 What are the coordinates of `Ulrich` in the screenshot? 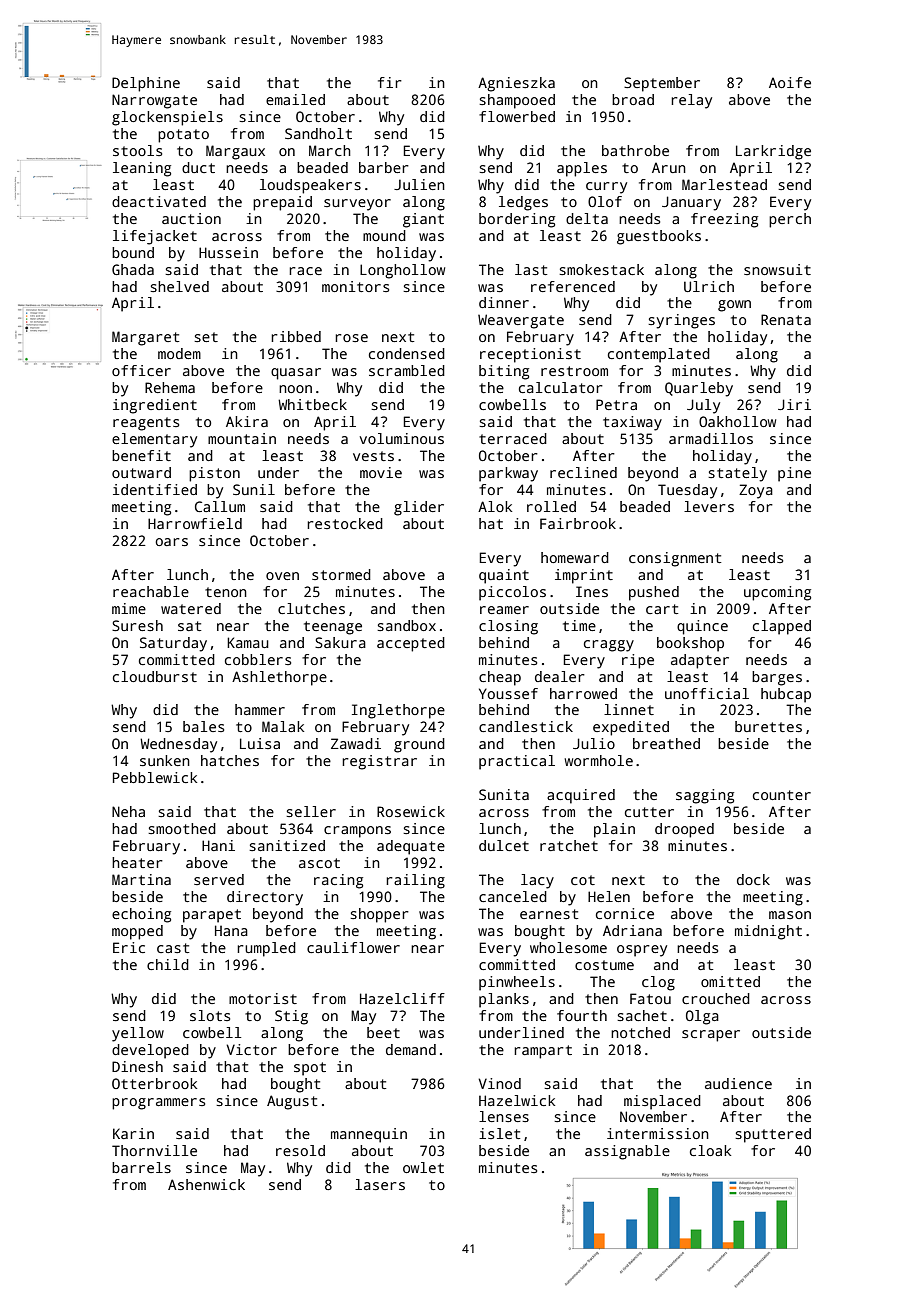 It's located at (709, 286).
